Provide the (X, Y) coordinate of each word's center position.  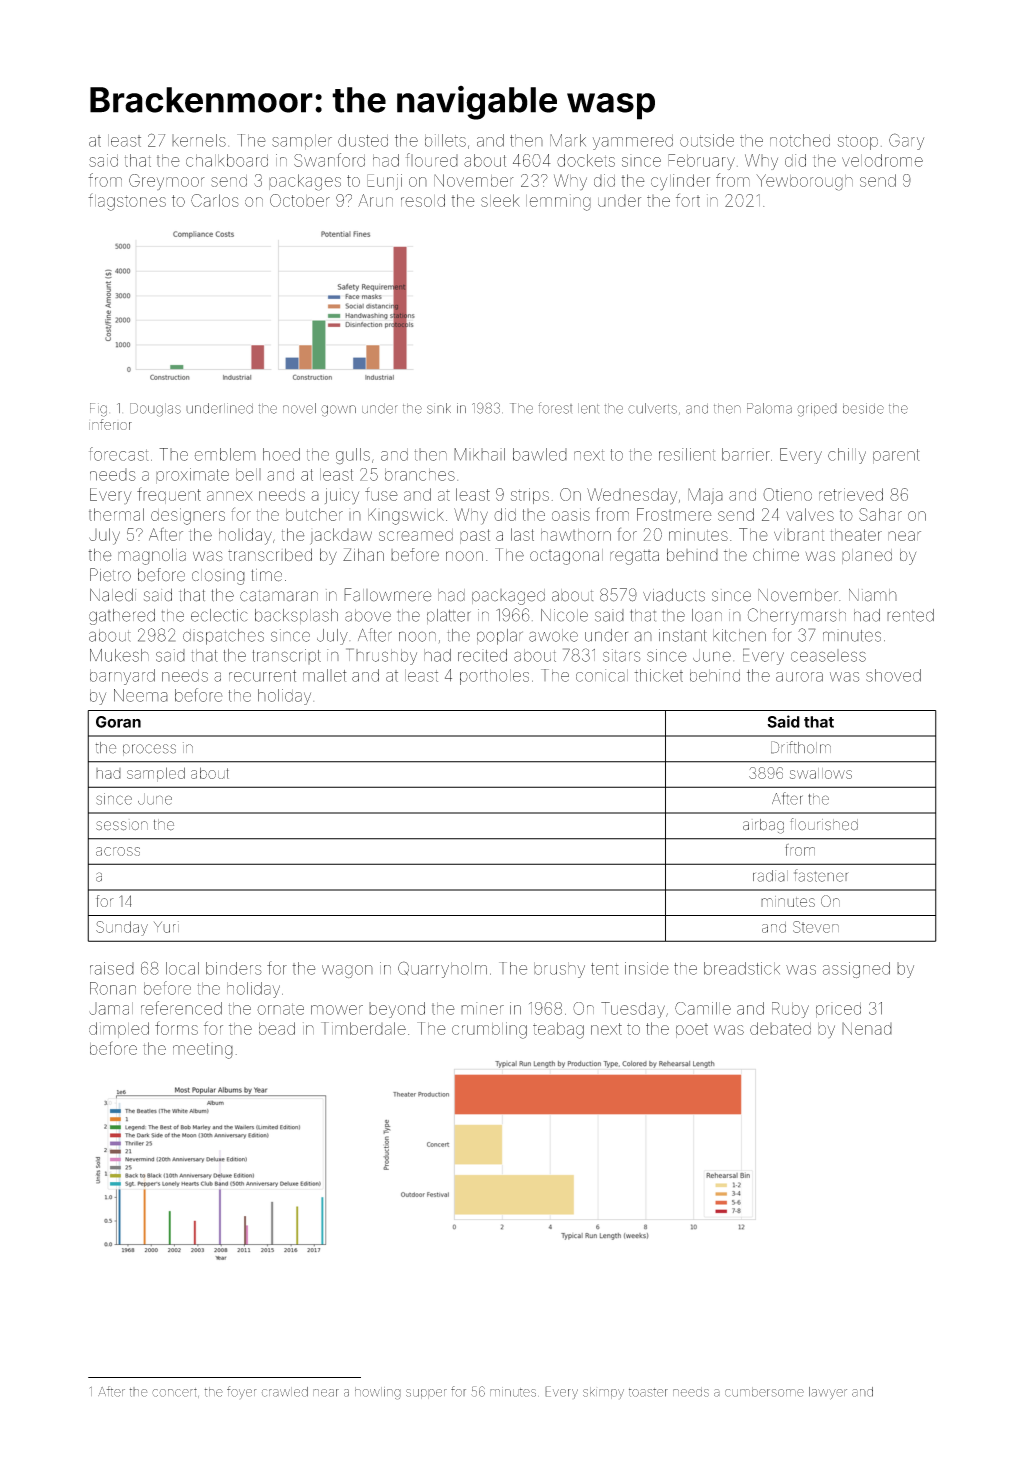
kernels (199, 140)
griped (817, 410)
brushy (559, 970)
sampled (156, 774)
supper (426, 1394)
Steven (816, 927)
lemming (558, 202)
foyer (242, 1392)
